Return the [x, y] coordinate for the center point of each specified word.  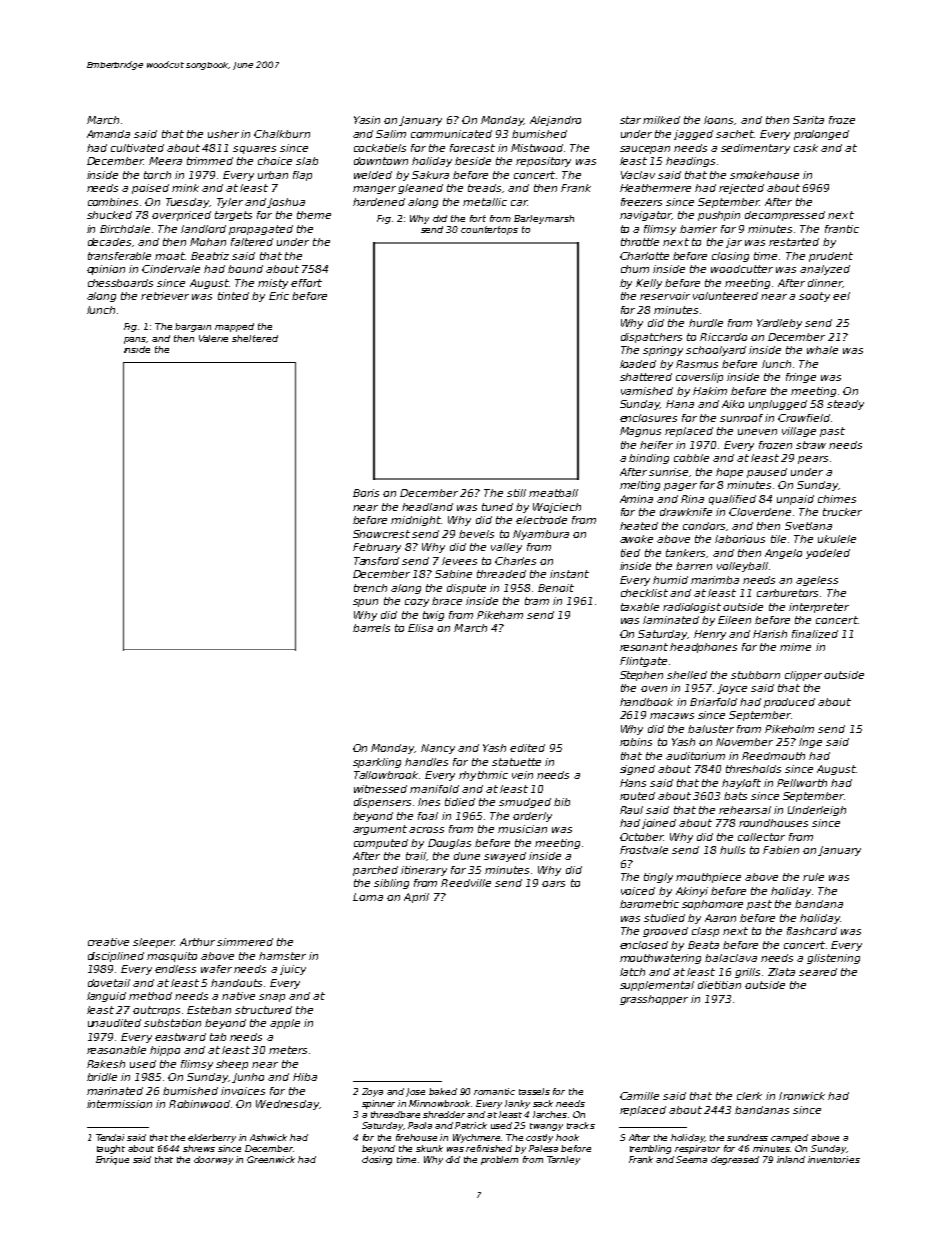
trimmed [210, 161]
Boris [366, 493]
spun [365, 603]
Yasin [367, 120]
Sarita [808, 120]
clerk [749, 1096]
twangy [546, 1127]
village [799, 432]
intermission [119, 1104]
